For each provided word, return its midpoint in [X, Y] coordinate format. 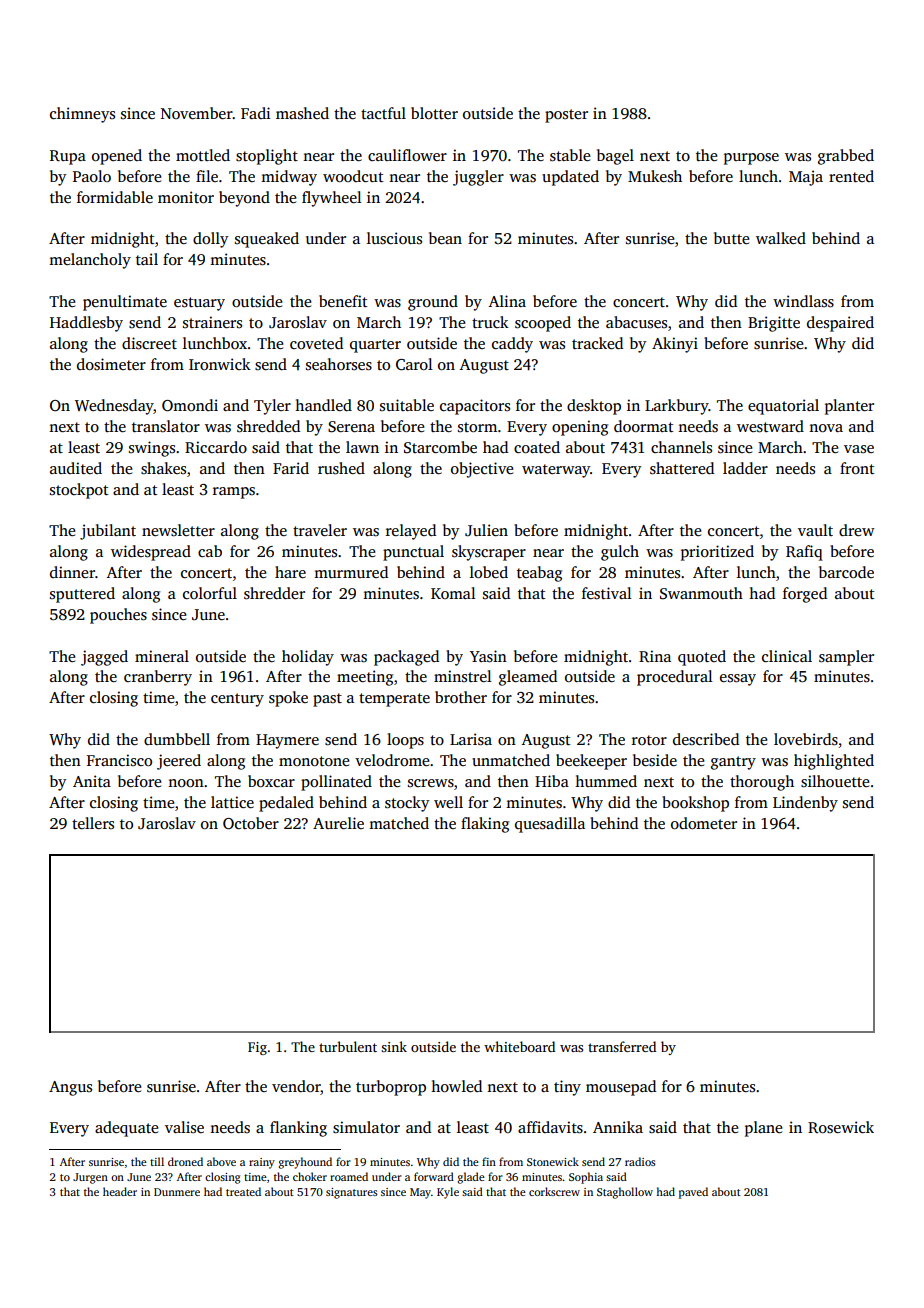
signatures [351, 1193]
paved [693, 1193]
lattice [232, 802]
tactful [383, 113]
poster [566, 116]
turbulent [348, 1046]
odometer [704, 823]
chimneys [82, 115]
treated [243, 1191]
